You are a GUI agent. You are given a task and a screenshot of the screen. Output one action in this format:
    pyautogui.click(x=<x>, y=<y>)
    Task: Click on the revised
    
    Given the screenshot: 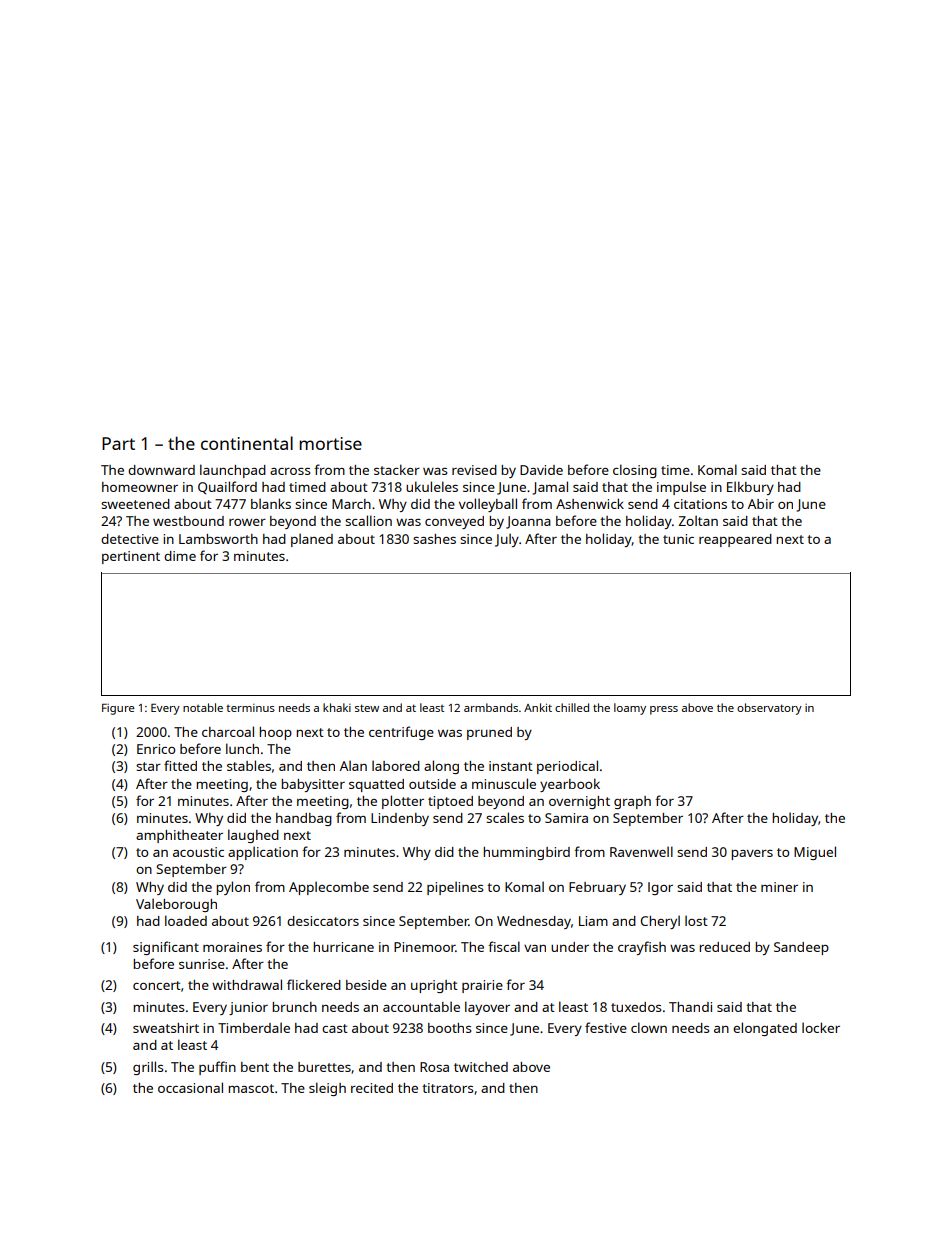 What is the action you would take?
    pyautogui.click(x=474, y=470)
